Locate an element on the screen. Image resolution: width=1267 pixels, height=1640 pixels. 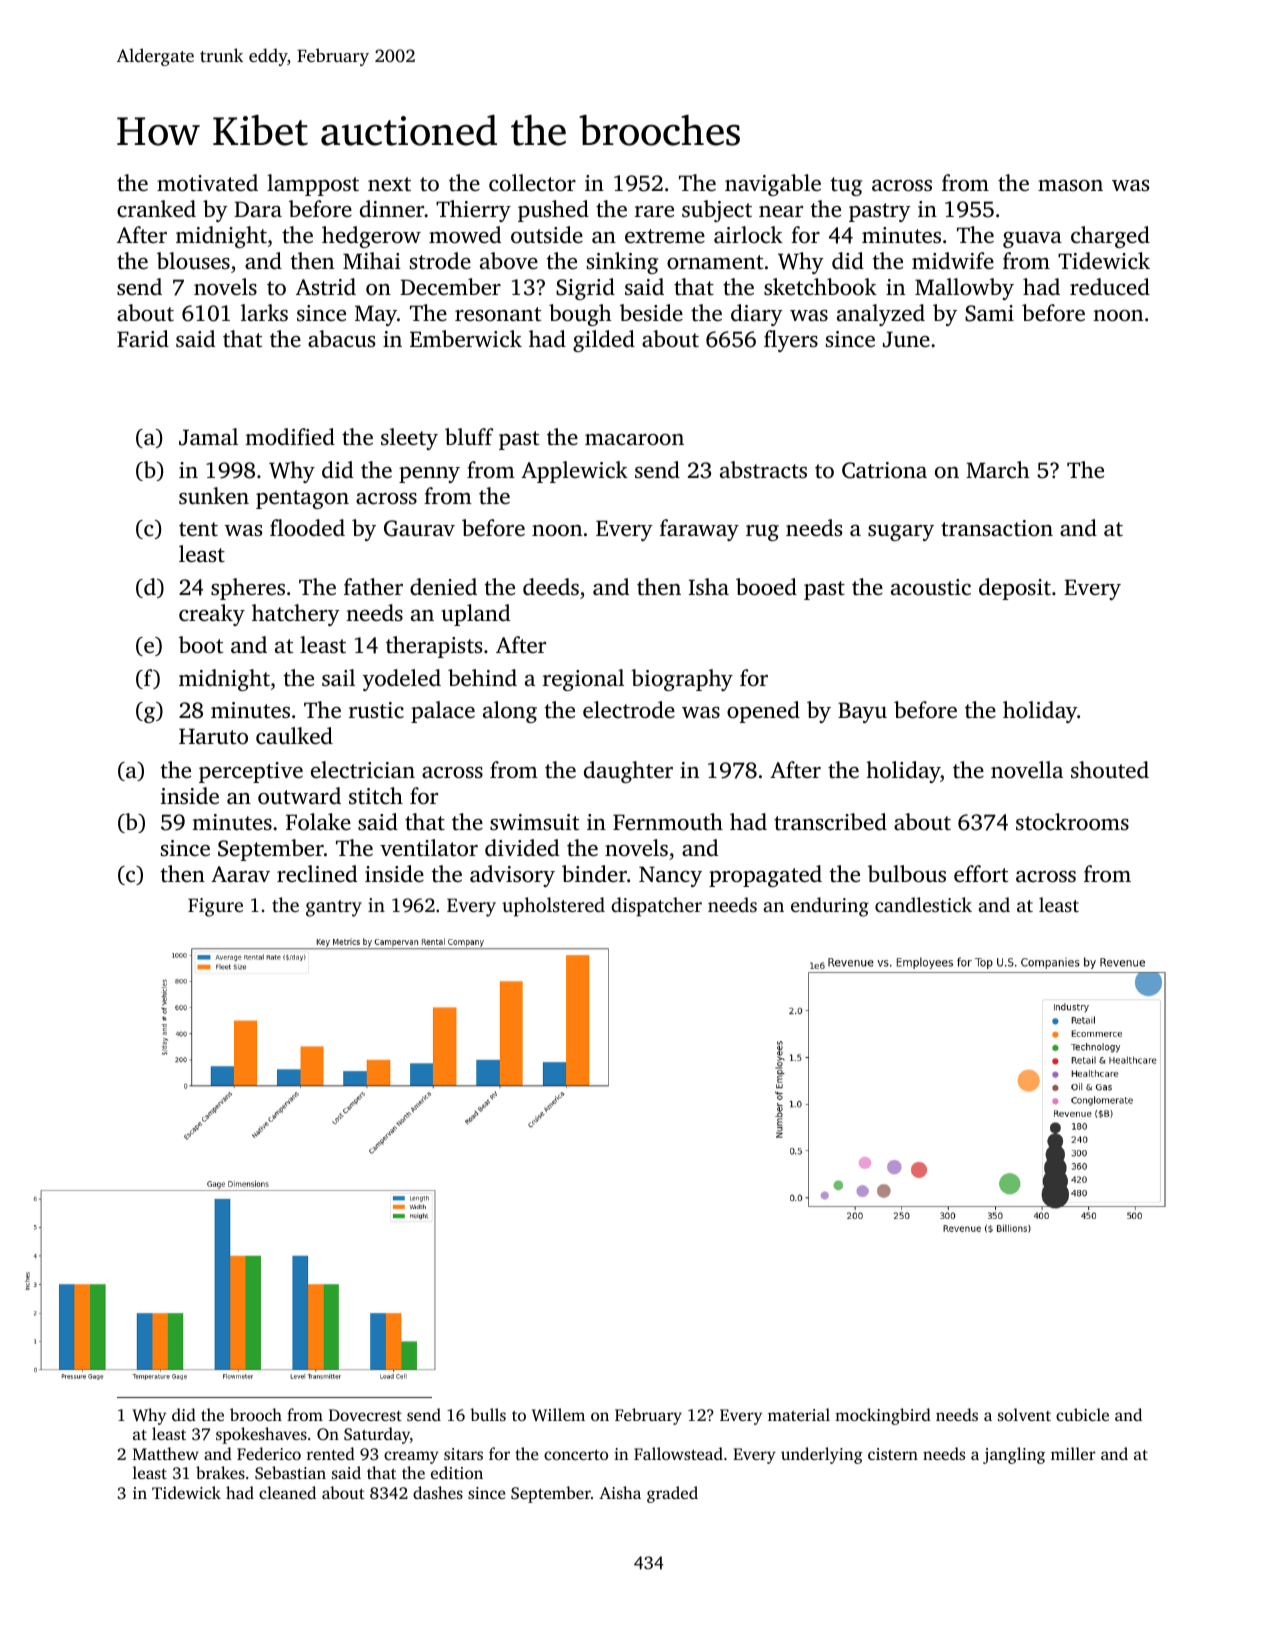
transaction is located at coordinates (997, 528).
